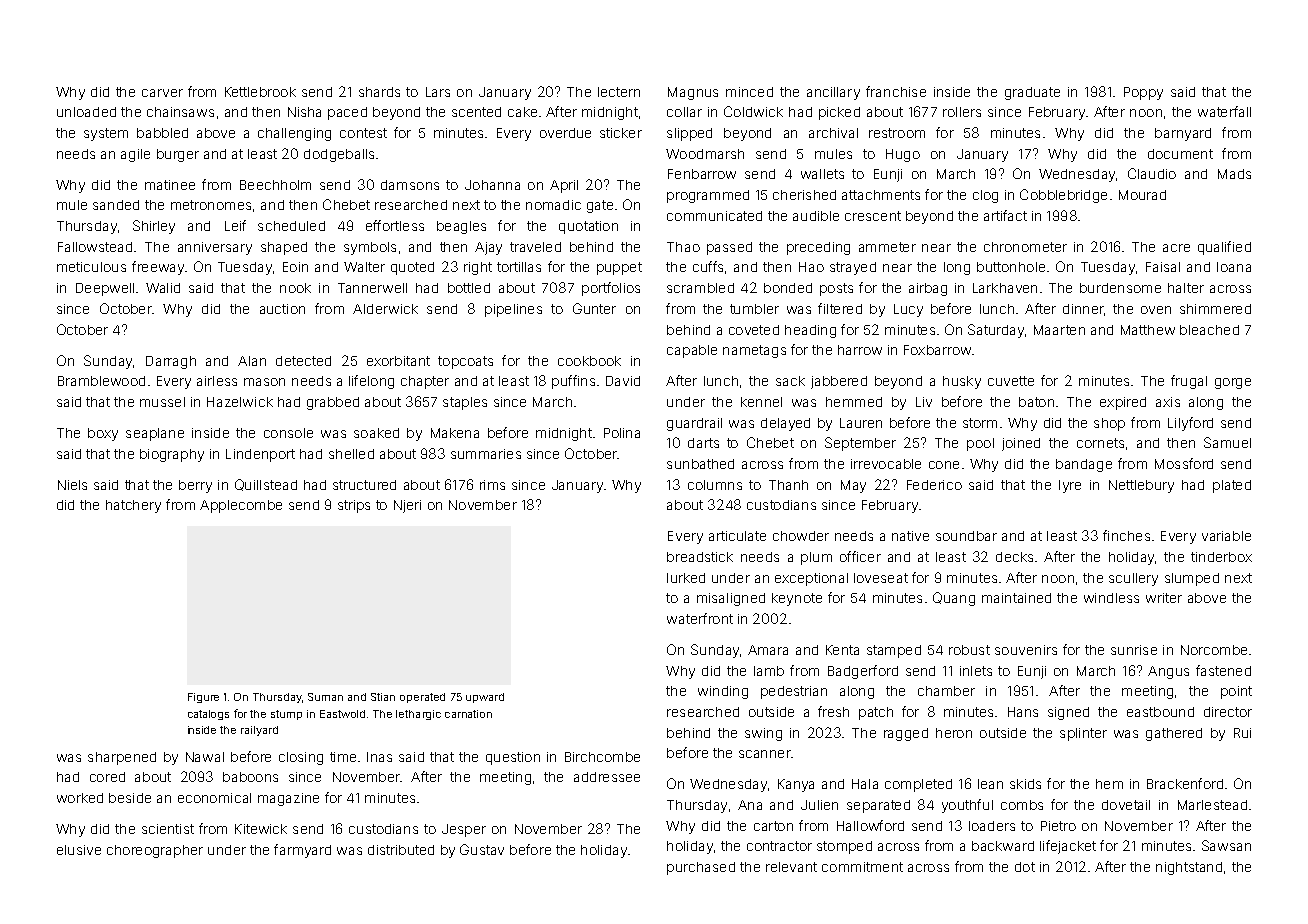 The image size is (1308, 924). What do you see at coordinates (1063, 196) in the image?
I see `Cobblebridge` at bounding box center [1063, 196].
